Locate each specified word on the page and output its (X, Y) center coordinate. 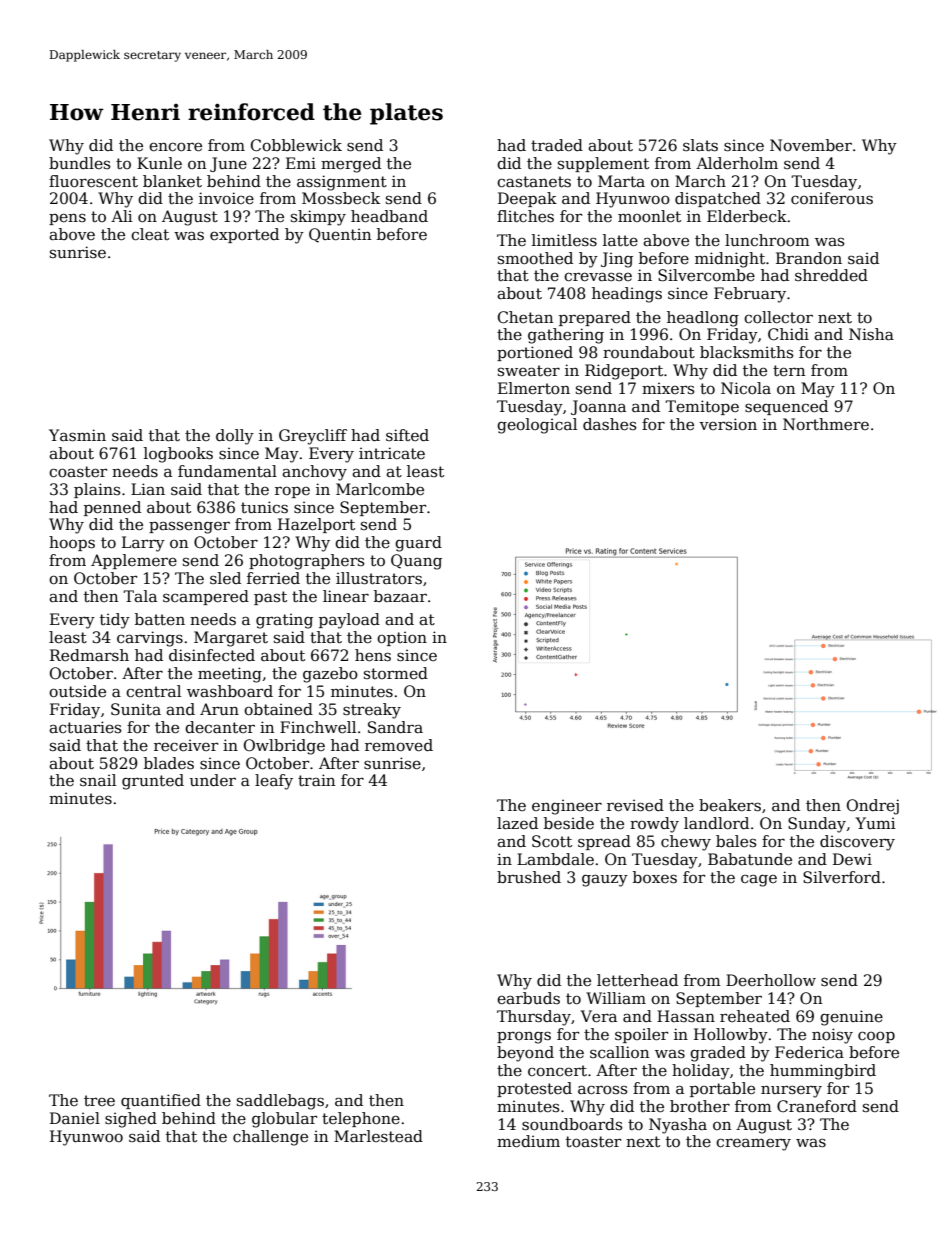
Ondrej (873, 807)
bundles (80, 163)
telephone (361, 1119)
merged (351, 165)
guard (418, 544)
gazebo (330, 675)
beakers (730, 805)
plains (97, 490)
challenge (270, 1138)
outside (77, 691)
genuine (851, 1018)
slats (700, 145)
